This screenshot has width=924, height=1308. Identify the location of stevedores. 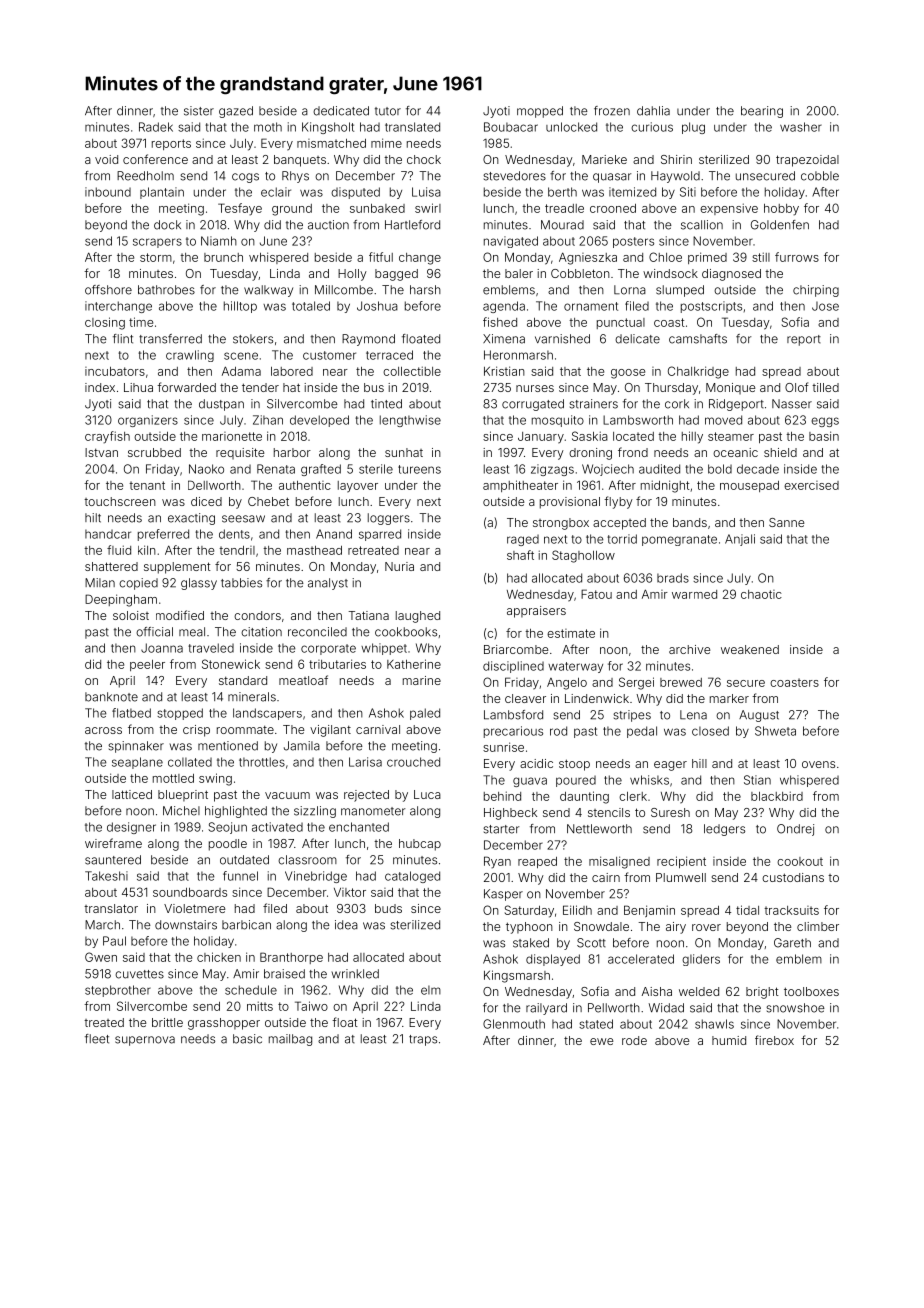
(514, 176).
